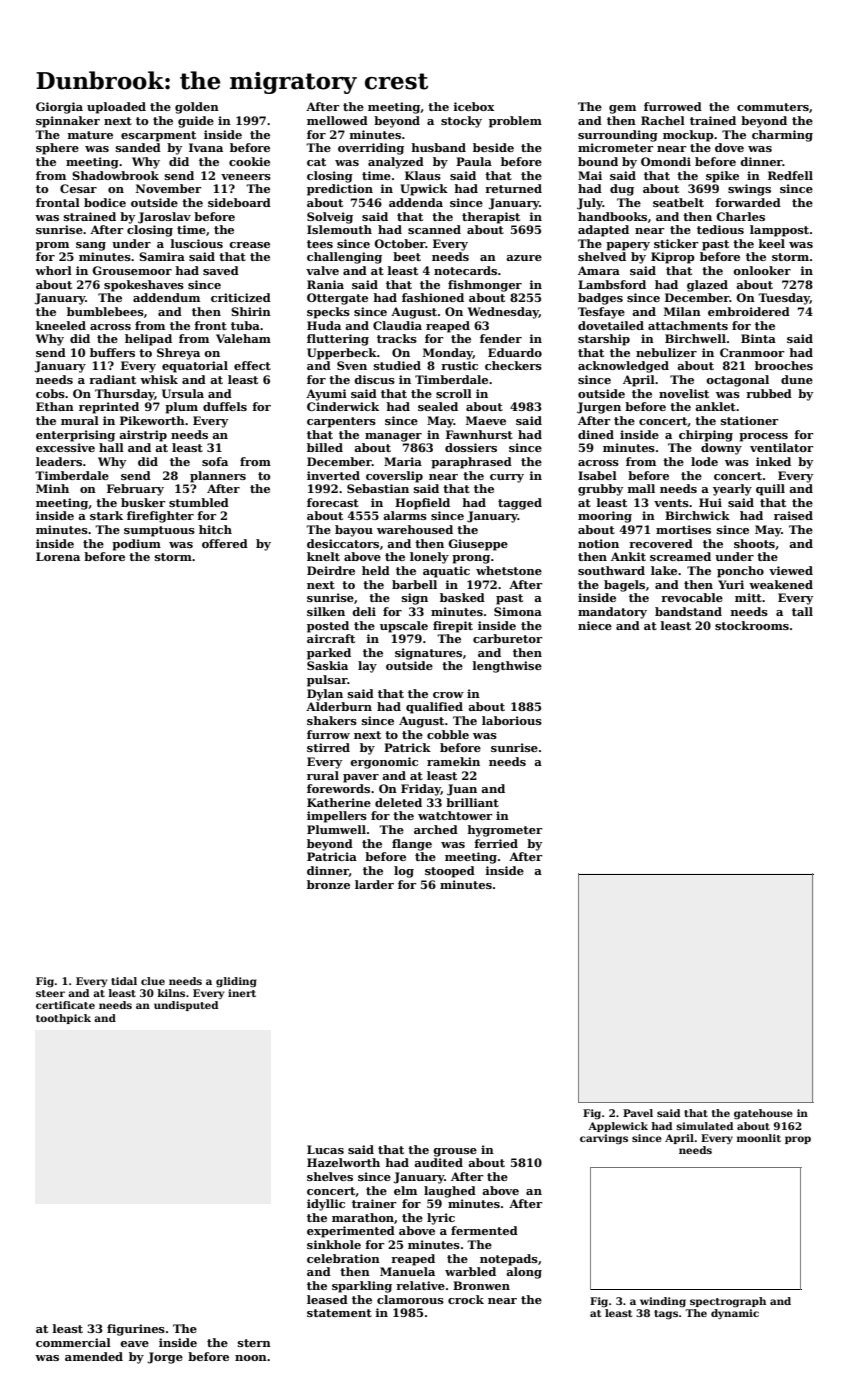 This screenshot has width=849, height=1400. Describe the element at coordinates (524, 258) in the screenshot. I see `azure` at that location.
